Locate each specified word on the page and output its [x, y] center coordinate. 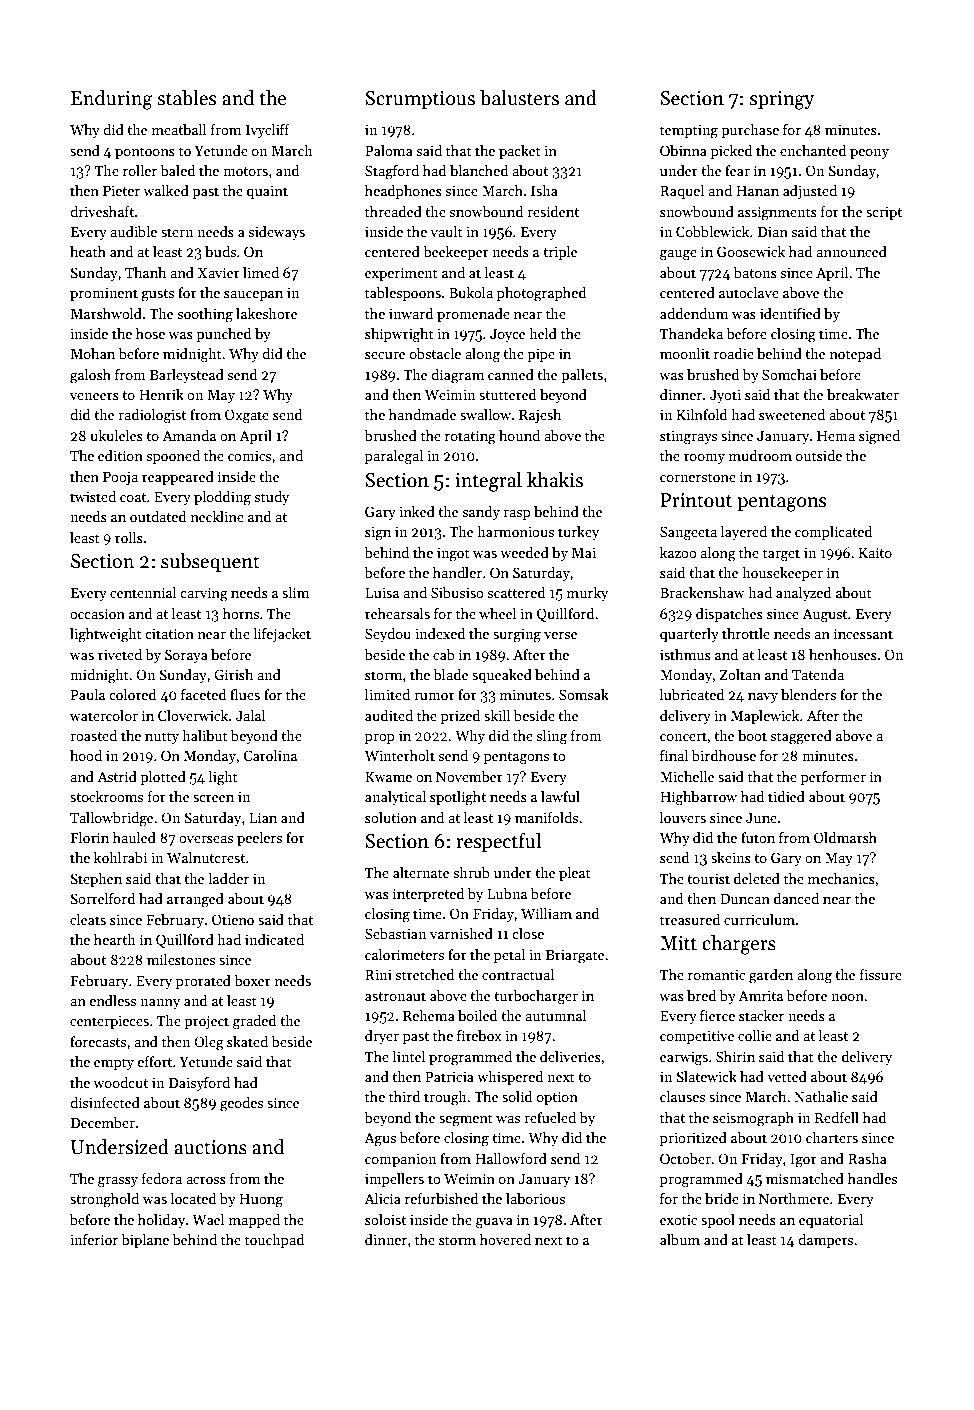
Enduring [112, 100]
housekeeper [782, 574]
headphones [403, 192]
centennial [143, 592]
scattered [516, 592]
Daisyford [199, 1084]
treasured [690, 919]
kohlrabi [120, 857]
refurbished [441, 1198]
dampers [825, 1241]
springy [782, 100]
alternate [421, 872]
